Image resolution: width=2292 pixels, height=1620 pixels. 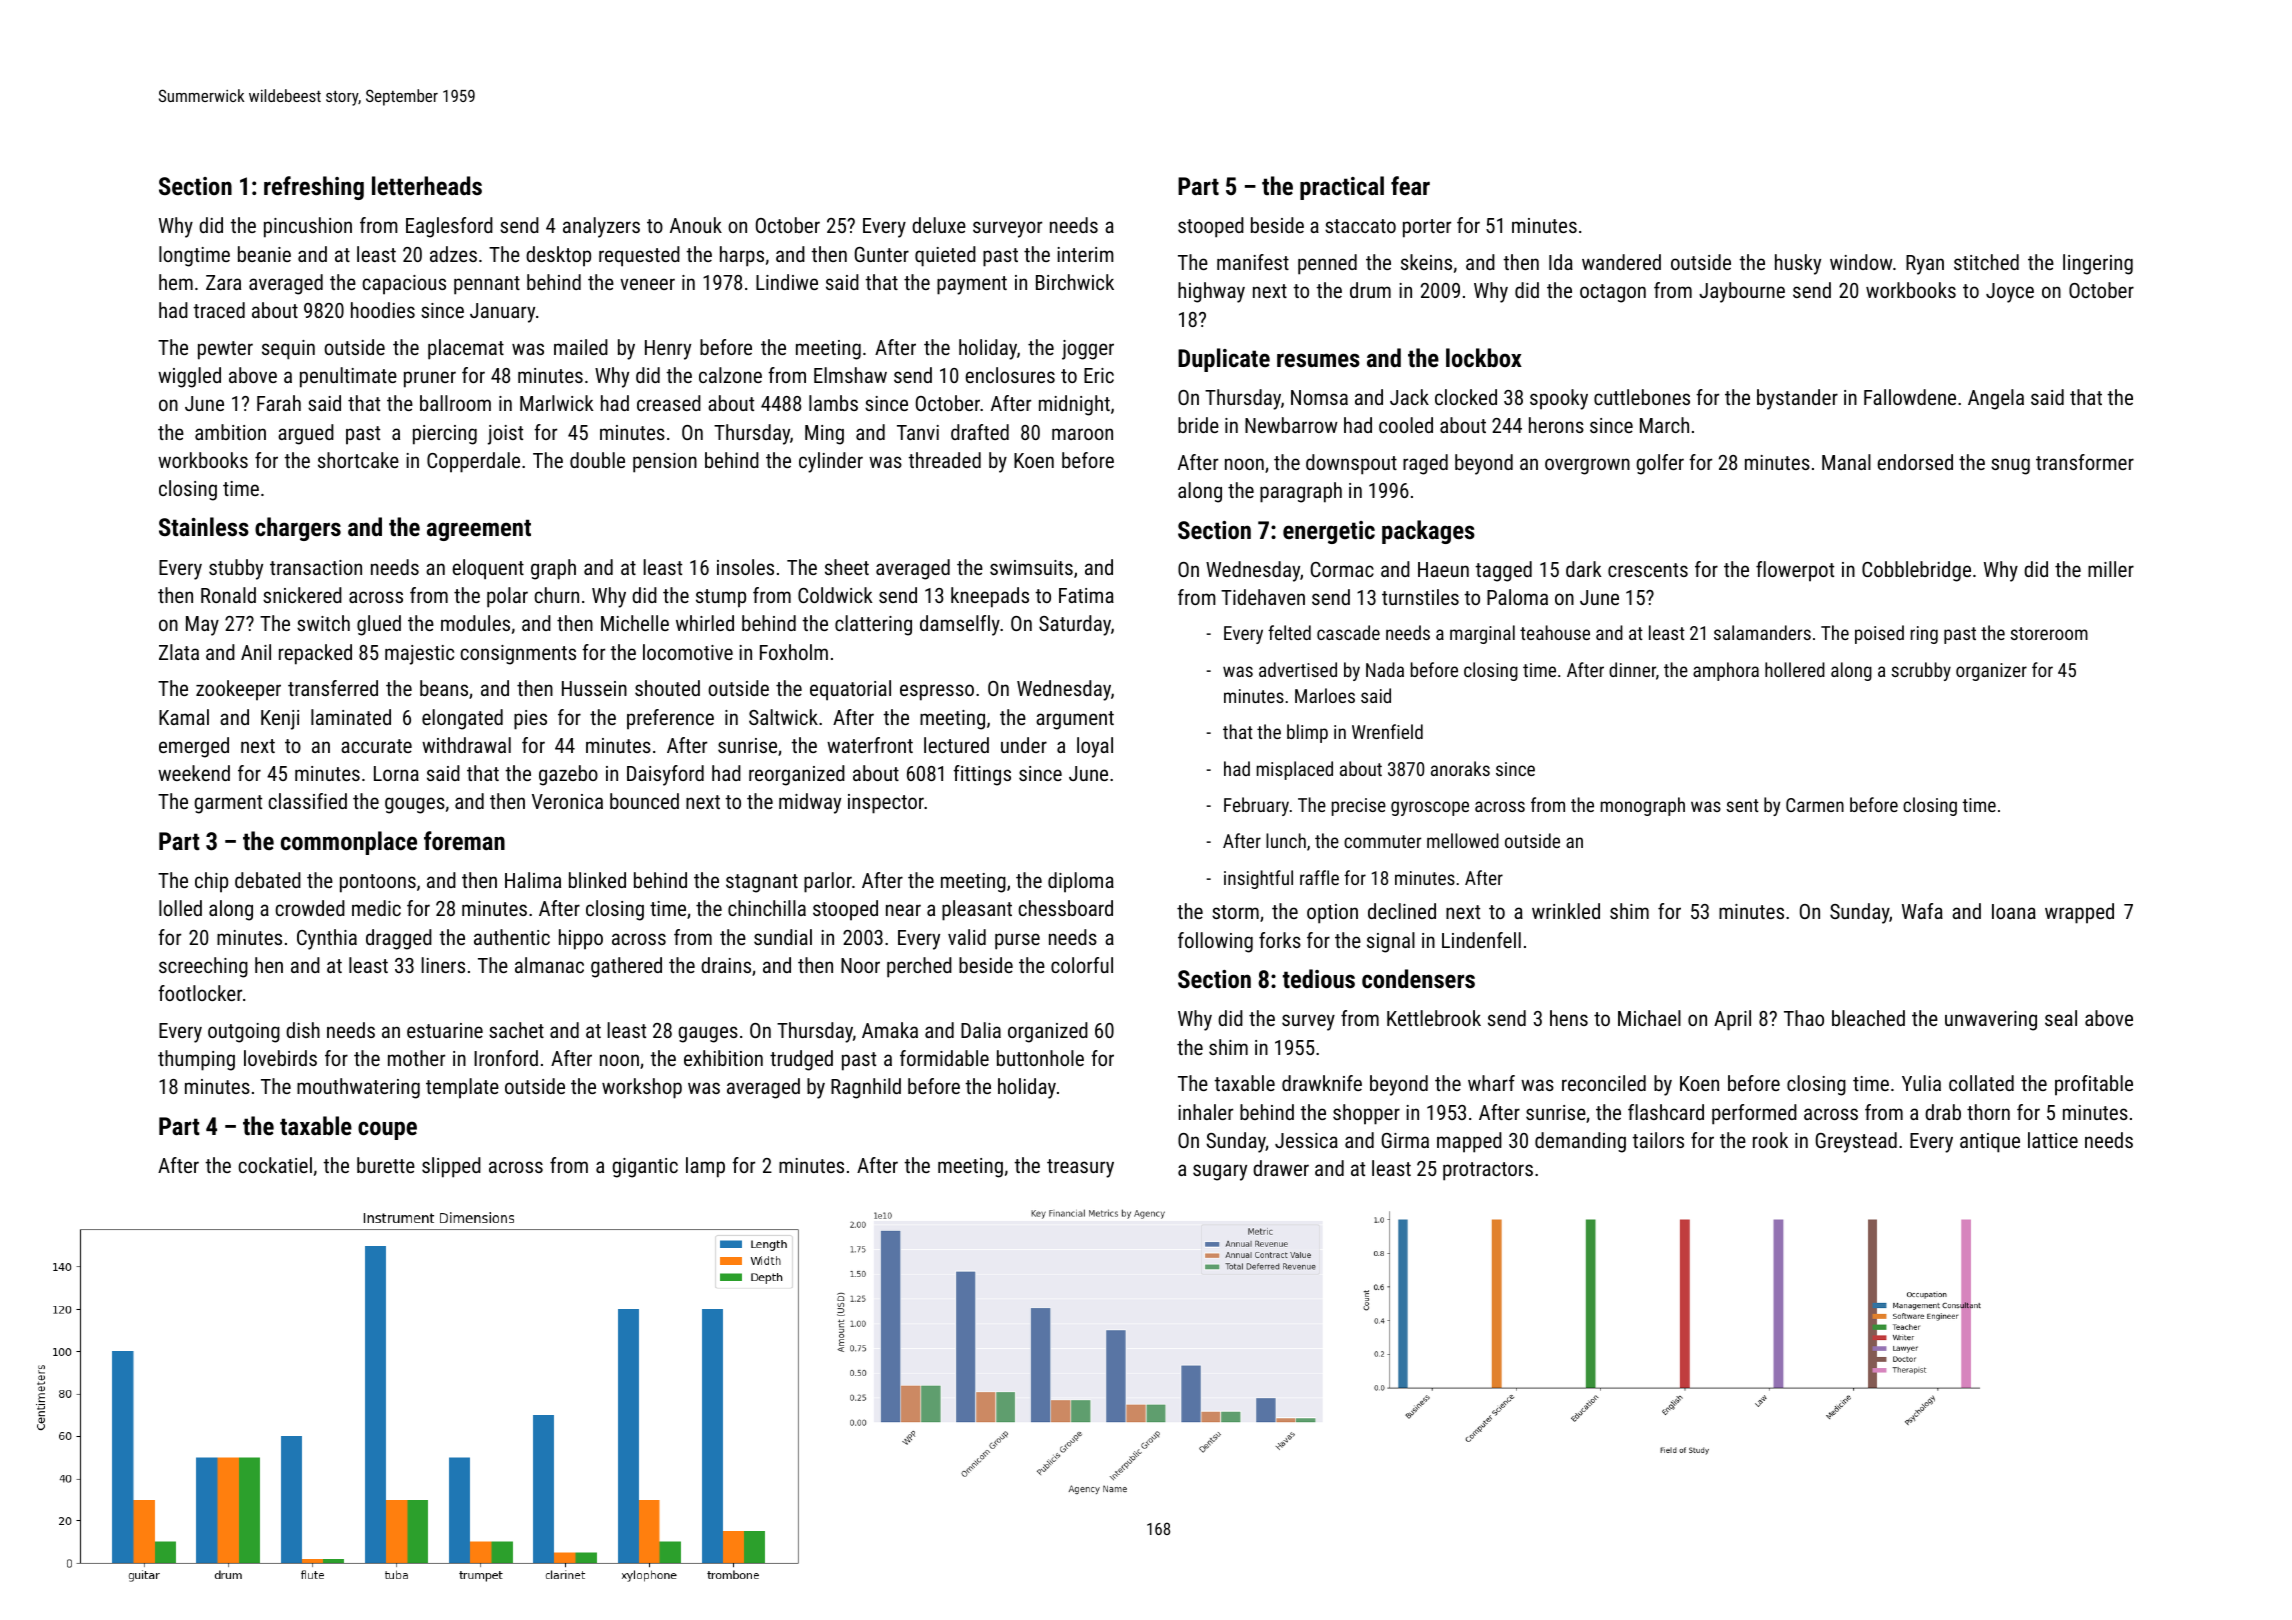 I want to click on treasury, so click(x=1080, y=1168).
